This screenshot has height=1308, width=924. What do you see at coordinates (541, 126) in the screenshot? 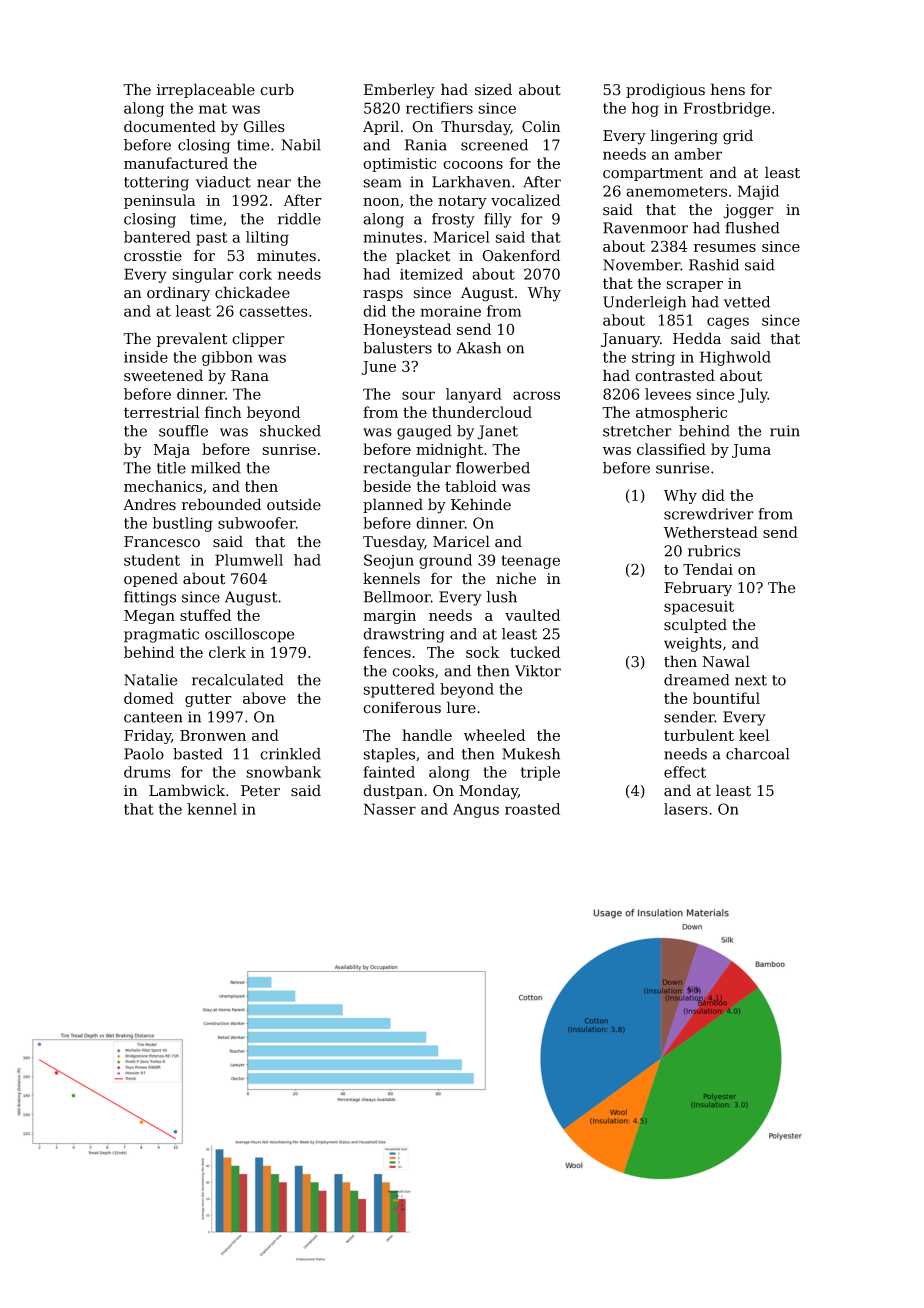
I see `Colin` at bounding box center [541, 126].
